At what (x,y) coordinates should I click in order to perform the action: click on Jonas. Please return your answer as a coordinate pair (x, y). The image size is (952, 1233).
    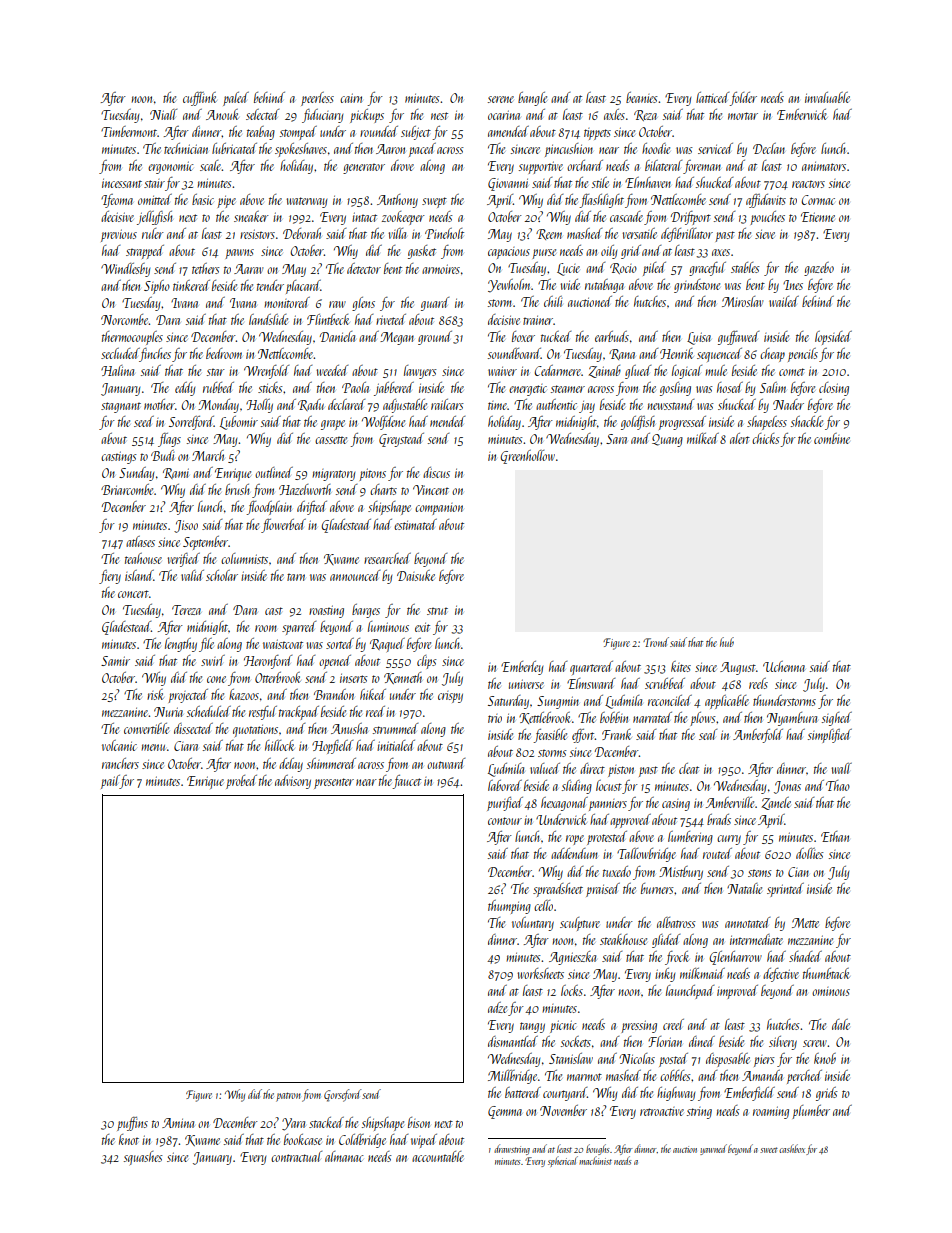
    Looking at the image, I should click on (787, 787).
